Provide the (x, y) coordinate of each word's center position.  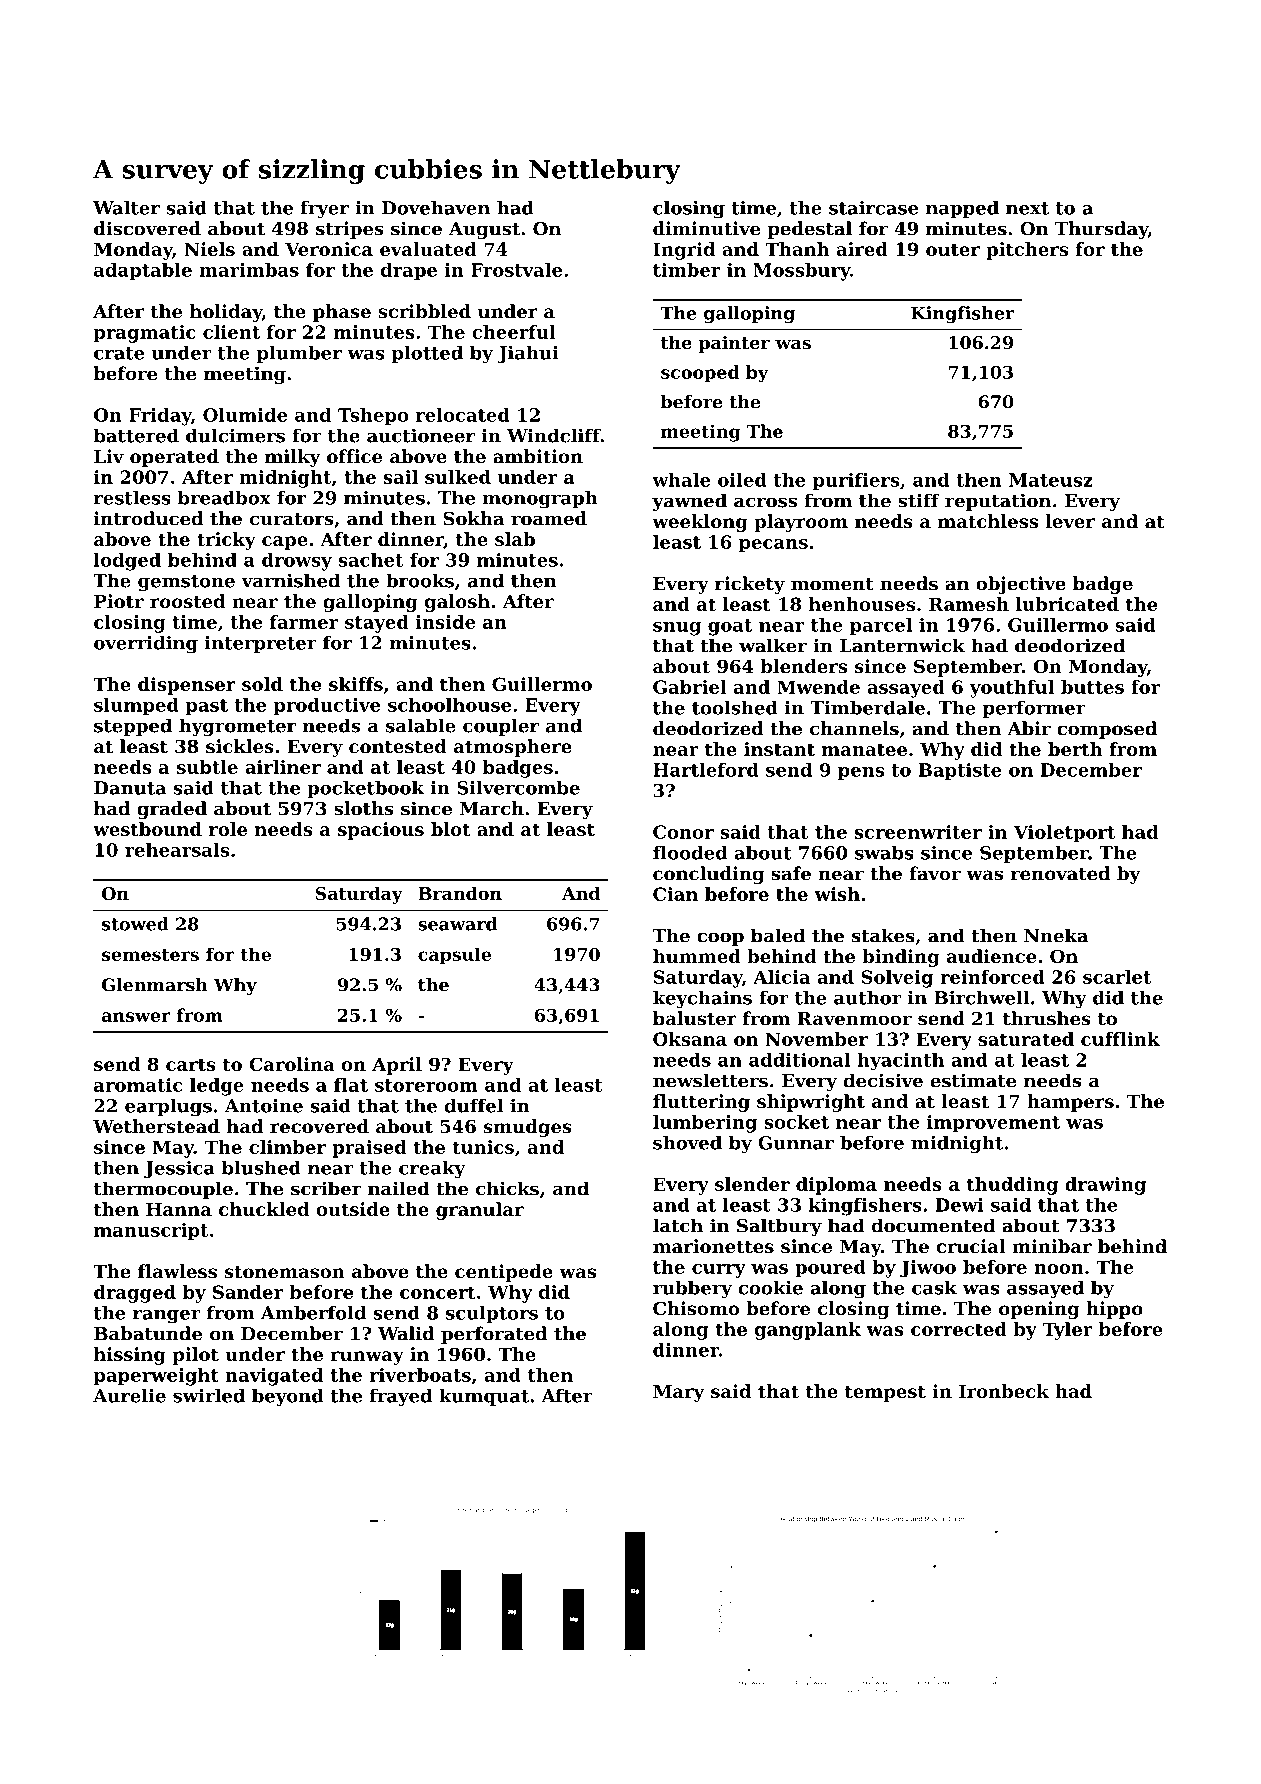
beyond (288, 1397)
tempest (885, 1393)
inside (445, 622)
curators (292, 519)
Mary (679, 1393)
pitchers (1027, 251)
